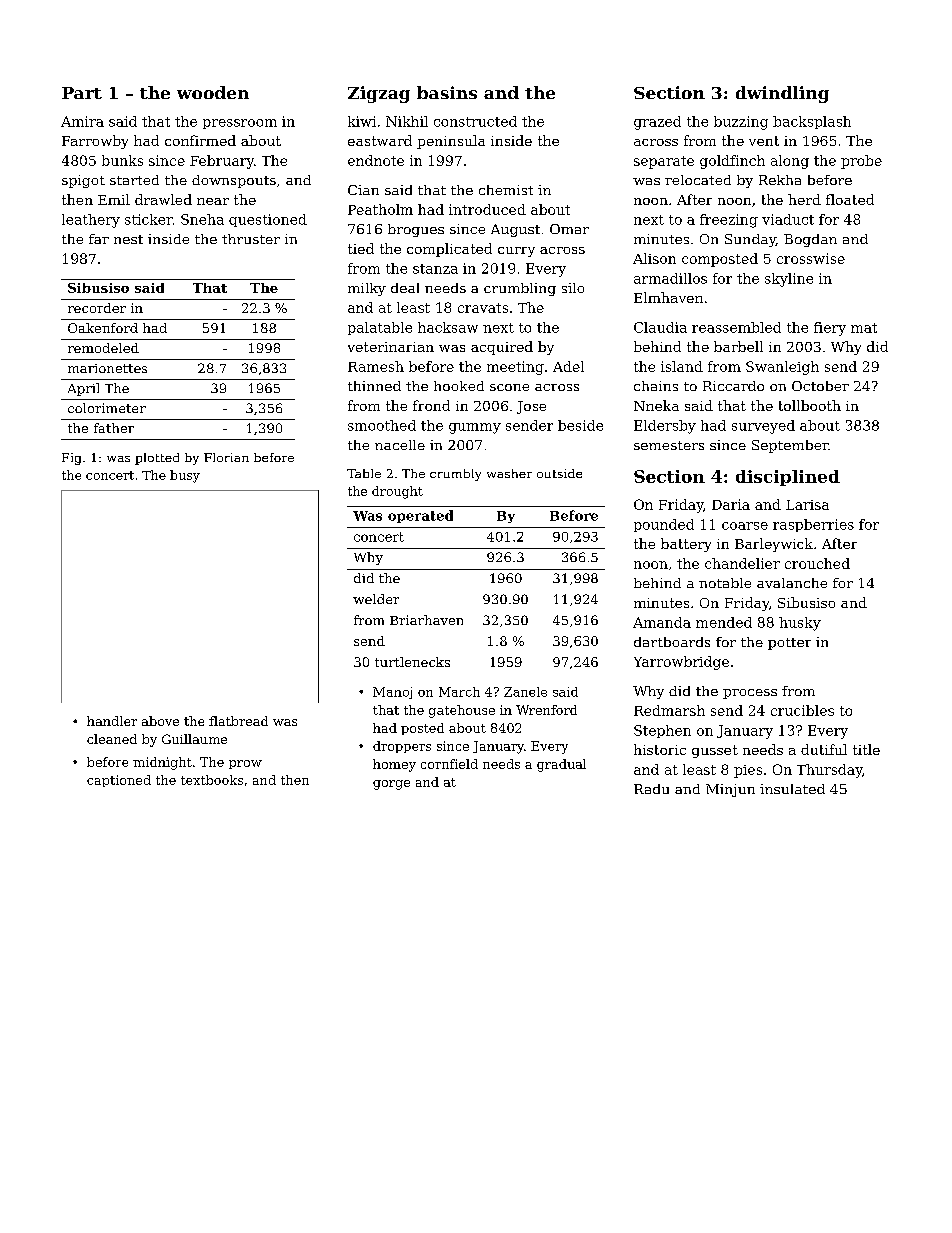 The width and height of the screenshot is (952, 1233). What do you see at coordinates (698, 180) in the screenshot?
I see `relocated` at bounding box center [698, 180].
